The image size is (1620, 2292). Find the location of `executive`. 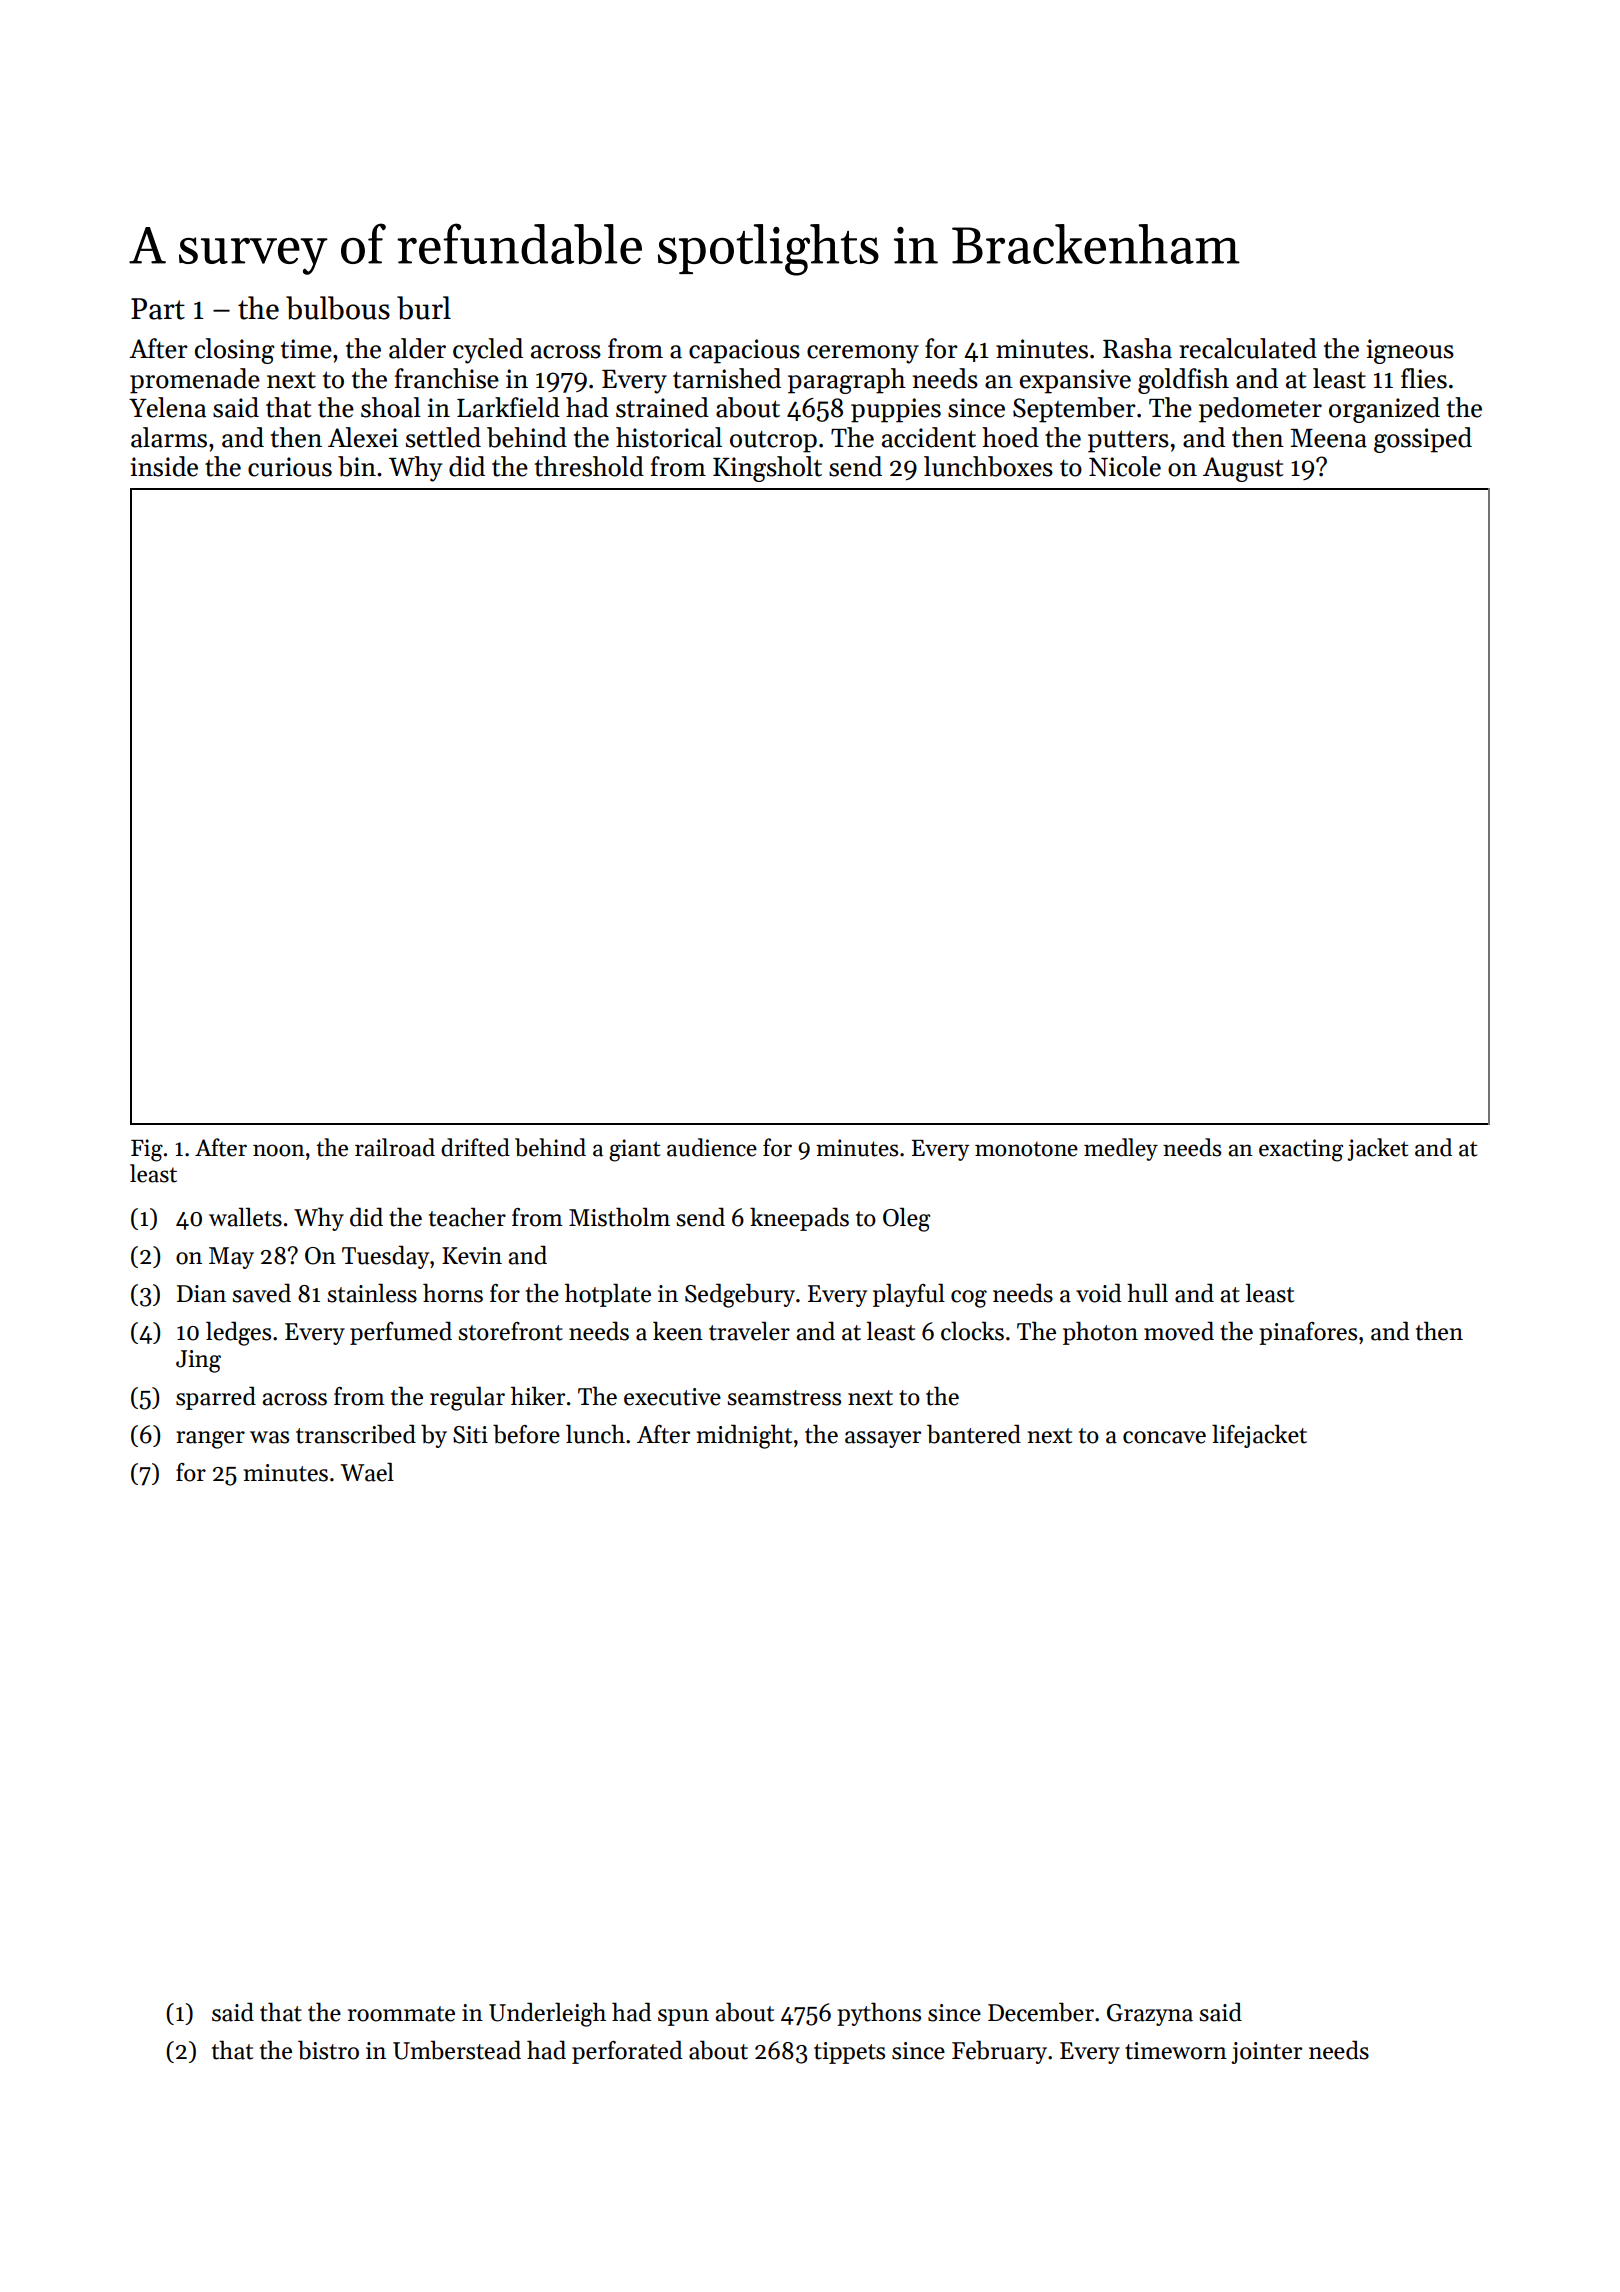

executive is located at coordinates (672, 1397).
